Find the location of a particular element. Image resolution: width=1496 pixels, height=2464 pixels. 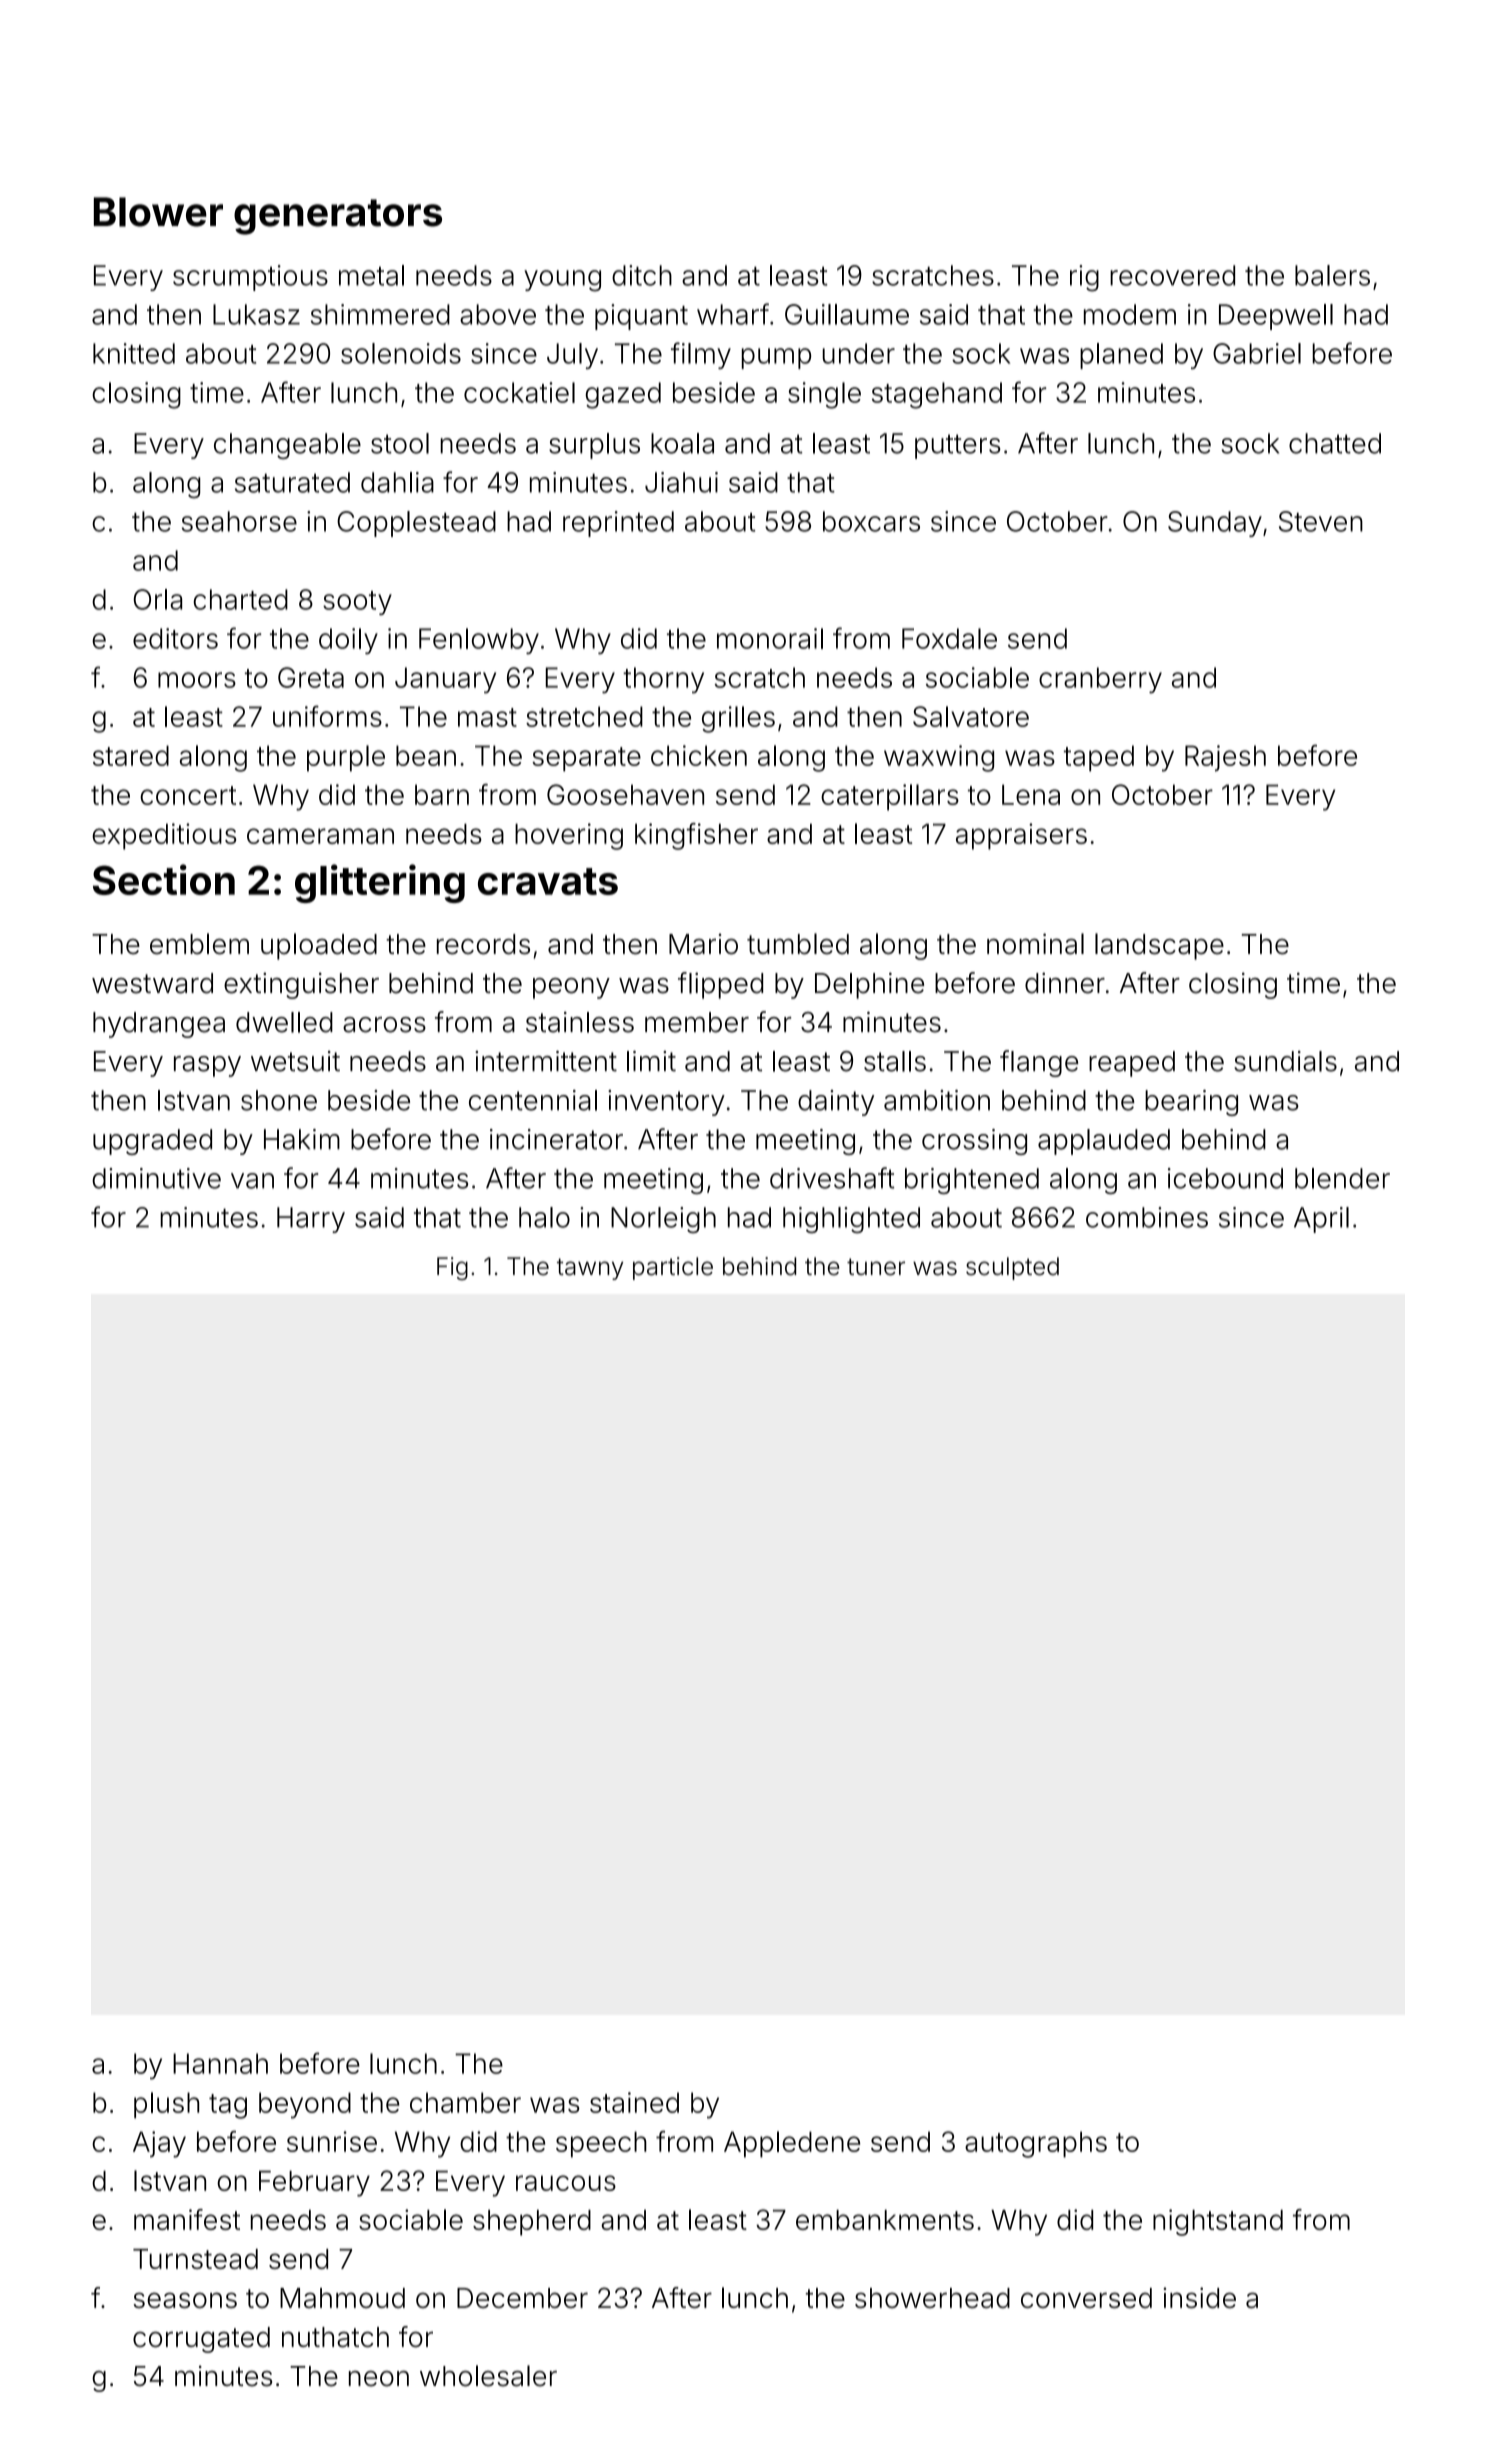

Guillaume is located at coordinates (847, 314).
